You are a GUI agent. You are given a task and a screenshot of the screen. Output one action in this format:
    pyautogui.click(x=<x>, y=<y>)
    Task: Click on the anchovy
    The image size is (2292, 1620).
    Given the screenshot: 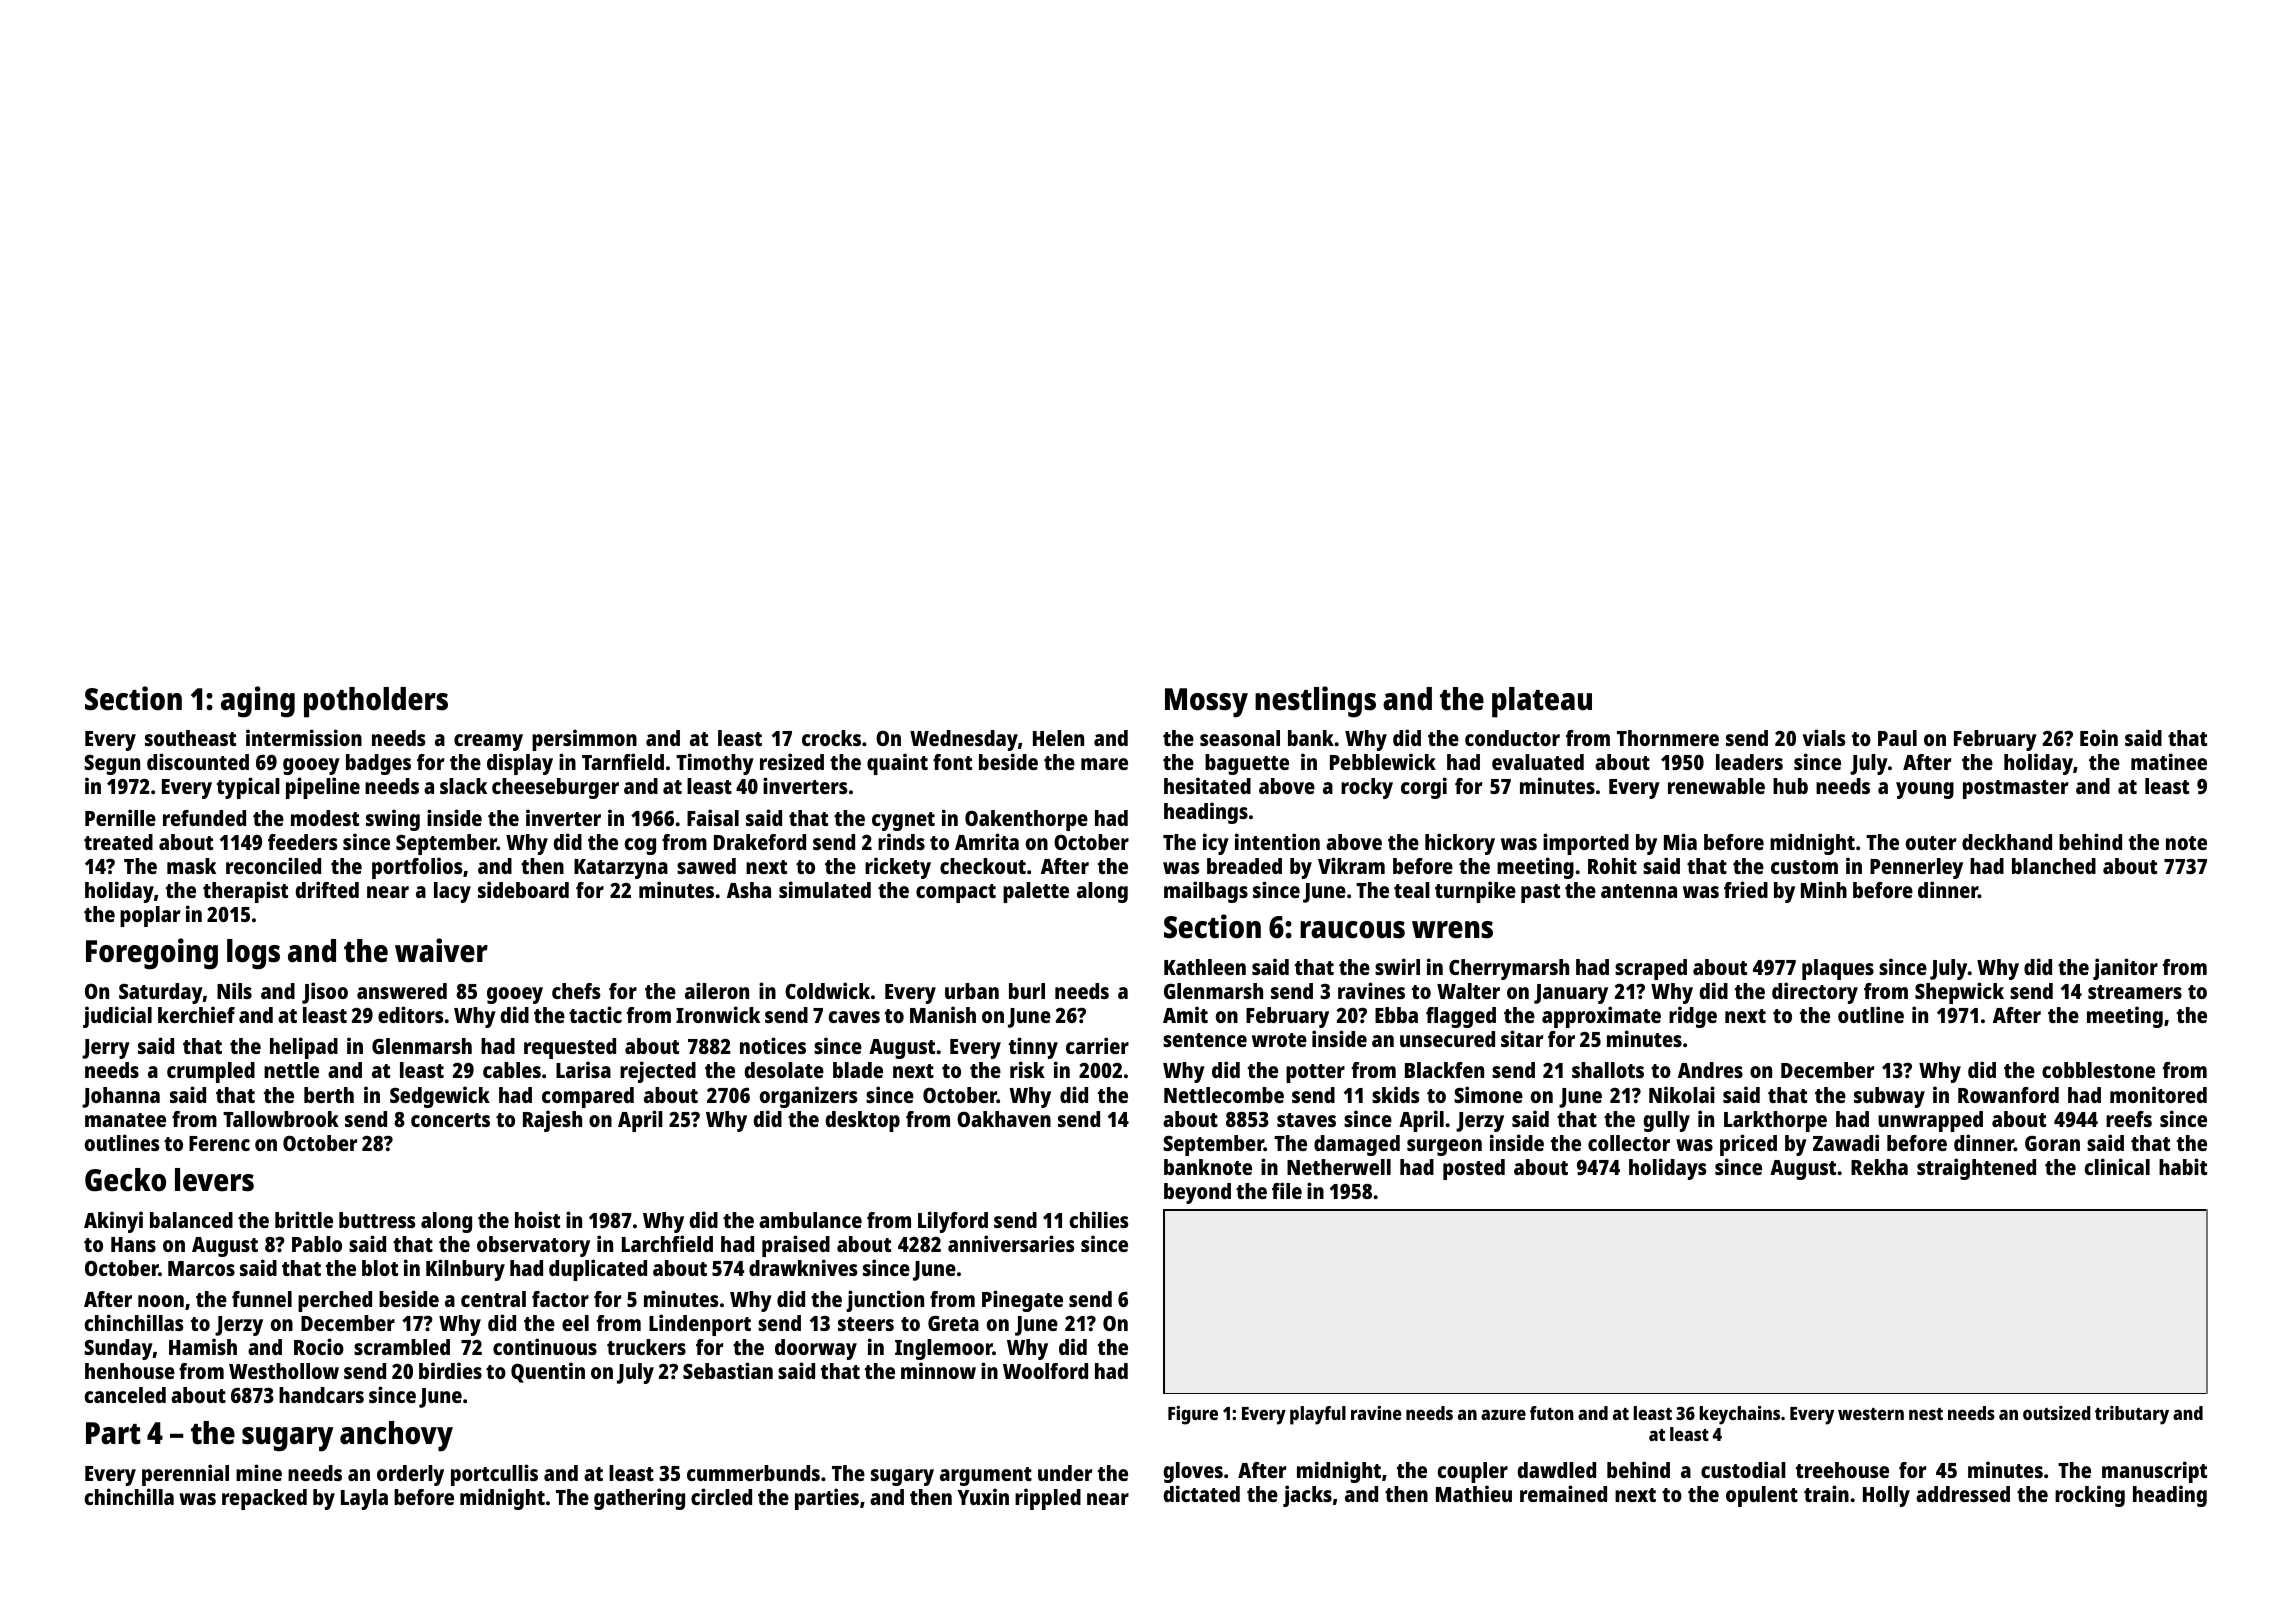 What is the action you would take?
    pyautogui.click(x=396, y=1436)
